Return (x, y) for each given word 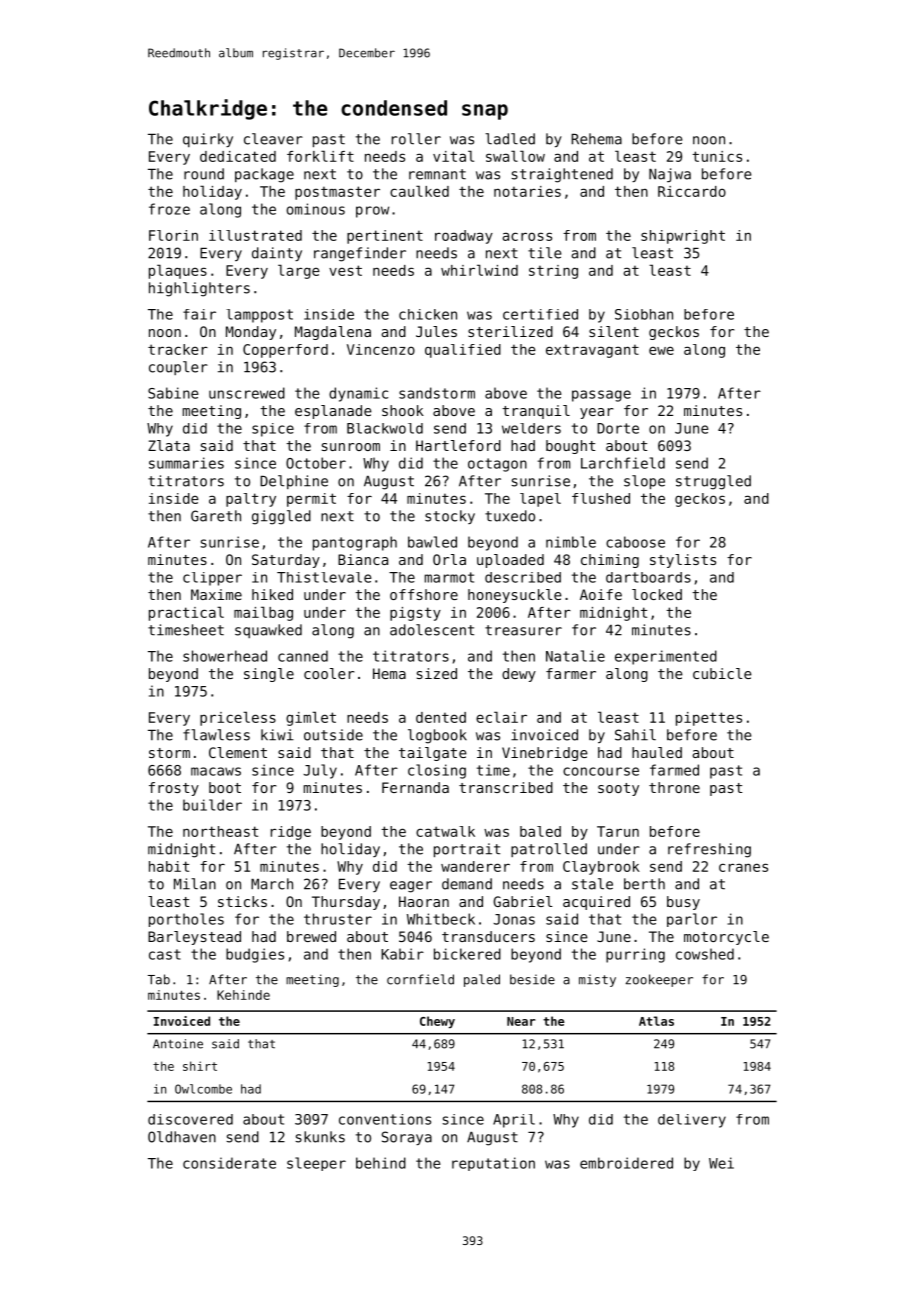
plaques (178, 271)
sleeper (316, 1164)
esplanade (333, 412)
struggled (713, 482)
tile (544, 253)
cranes (743, 867)
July (320, 771)
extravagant (592, 351)
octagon (497, 465)
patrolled (549, 850)
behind (381, 1163)
